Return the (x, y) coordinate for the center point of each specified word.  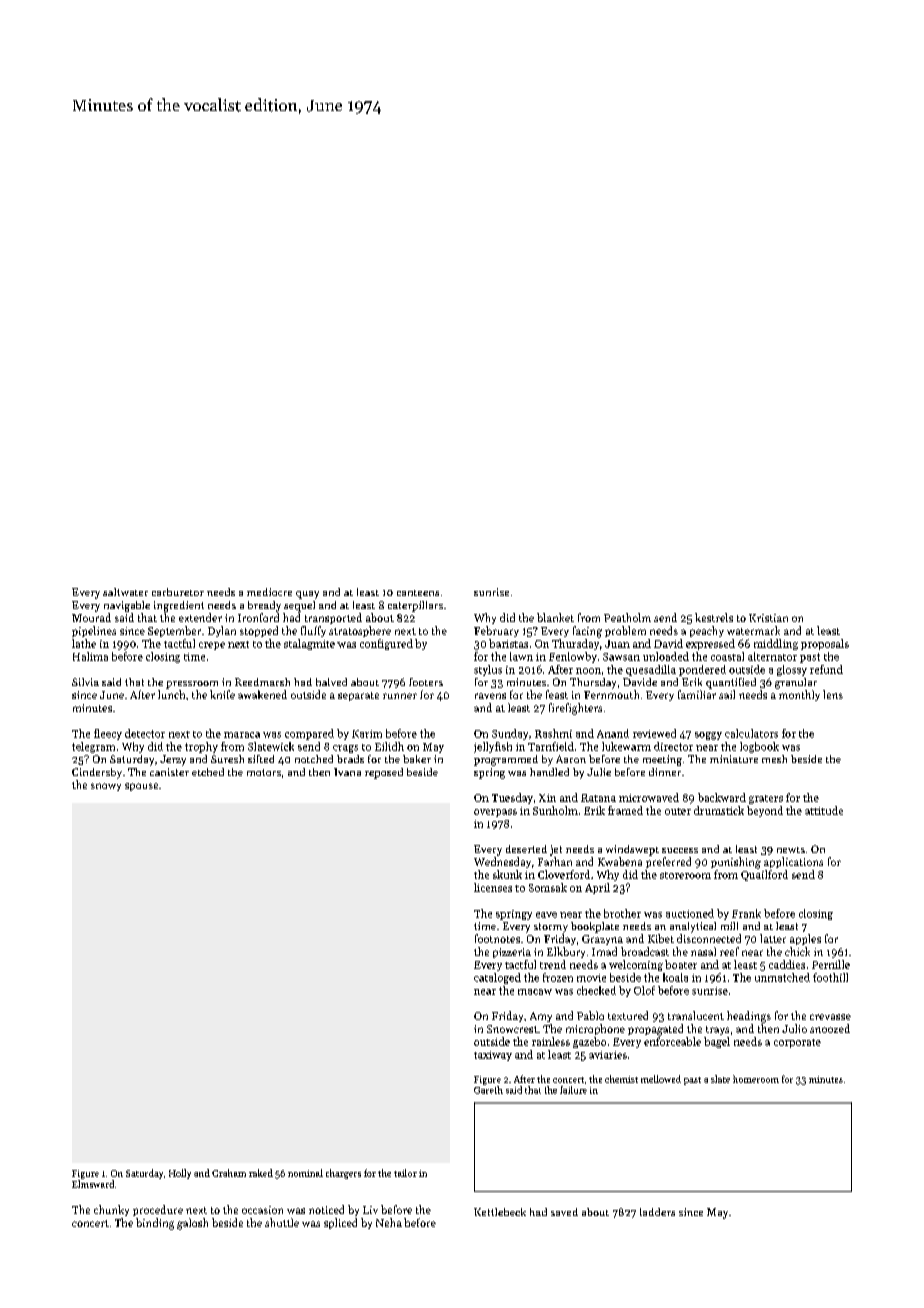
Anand (613, 733)
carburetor (178, 592)
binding (155, 1224)
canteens (418, 593)
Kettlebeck (500, 1212)
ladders (657, 1212)
